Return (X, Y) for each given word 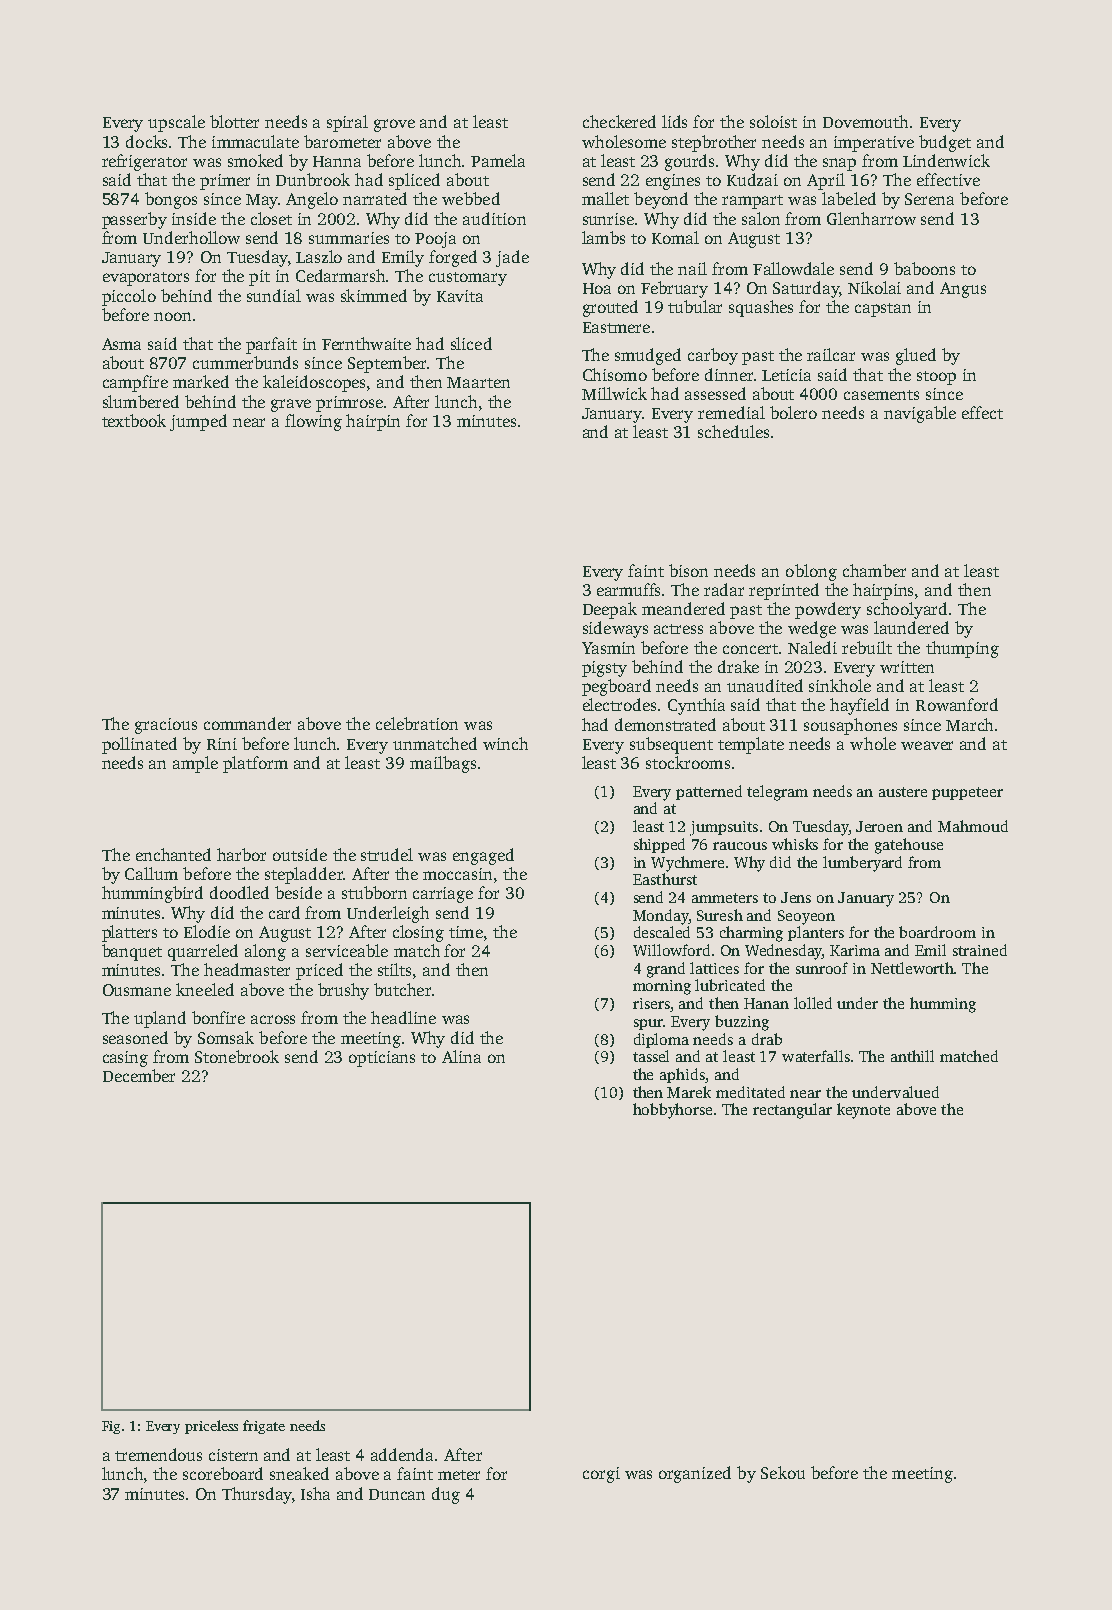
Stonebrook (237, 1056)
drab (767, 1039)
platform (255, 764)
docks (146, 141)
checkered (619, 121)
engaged (483, 856)
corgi (601, 1475)
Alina (461, 1056)
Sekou (783, 1472)
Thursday (257, 1495)
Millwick (614, 393)
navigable (920, 414)
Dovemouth (865, 121)
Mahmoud (973, 826)
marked (201, 381)
